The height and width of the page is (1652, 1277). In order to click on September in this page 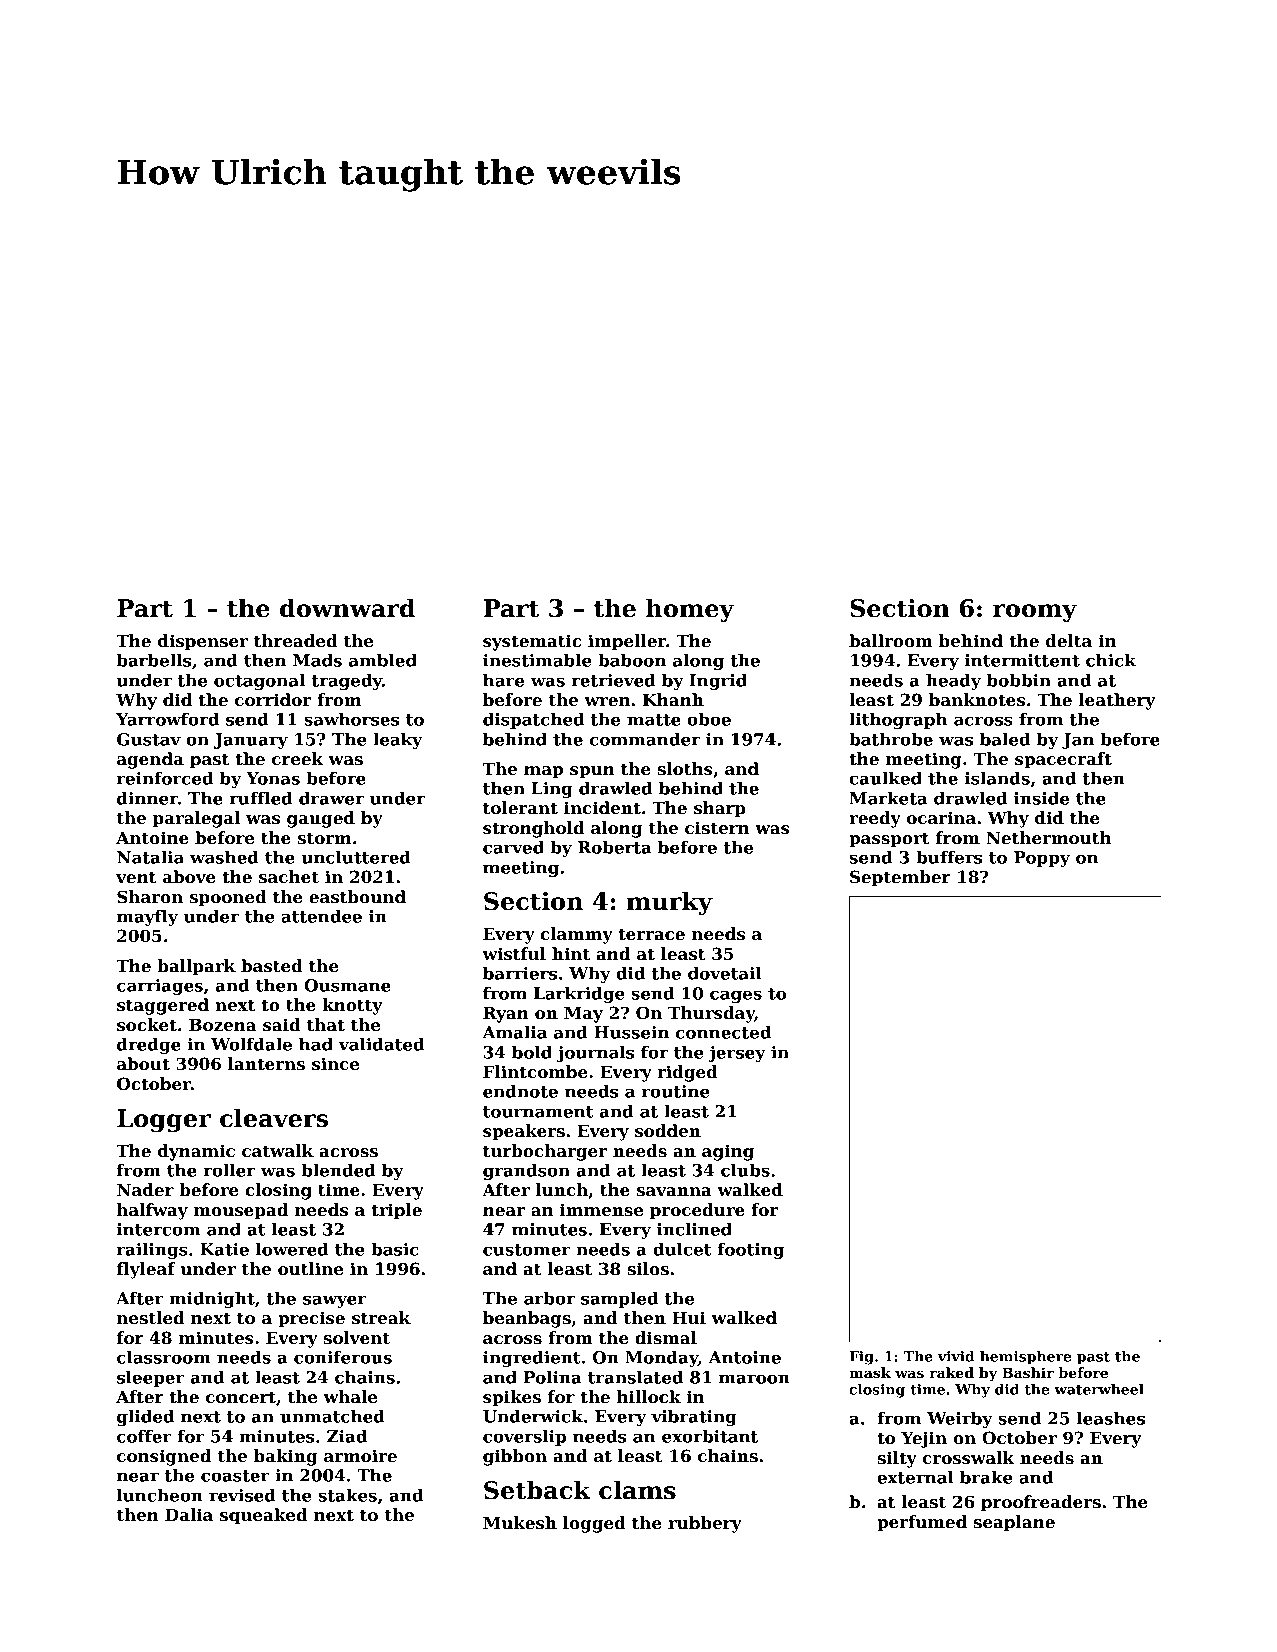, I will do `click(900, 878)`.
